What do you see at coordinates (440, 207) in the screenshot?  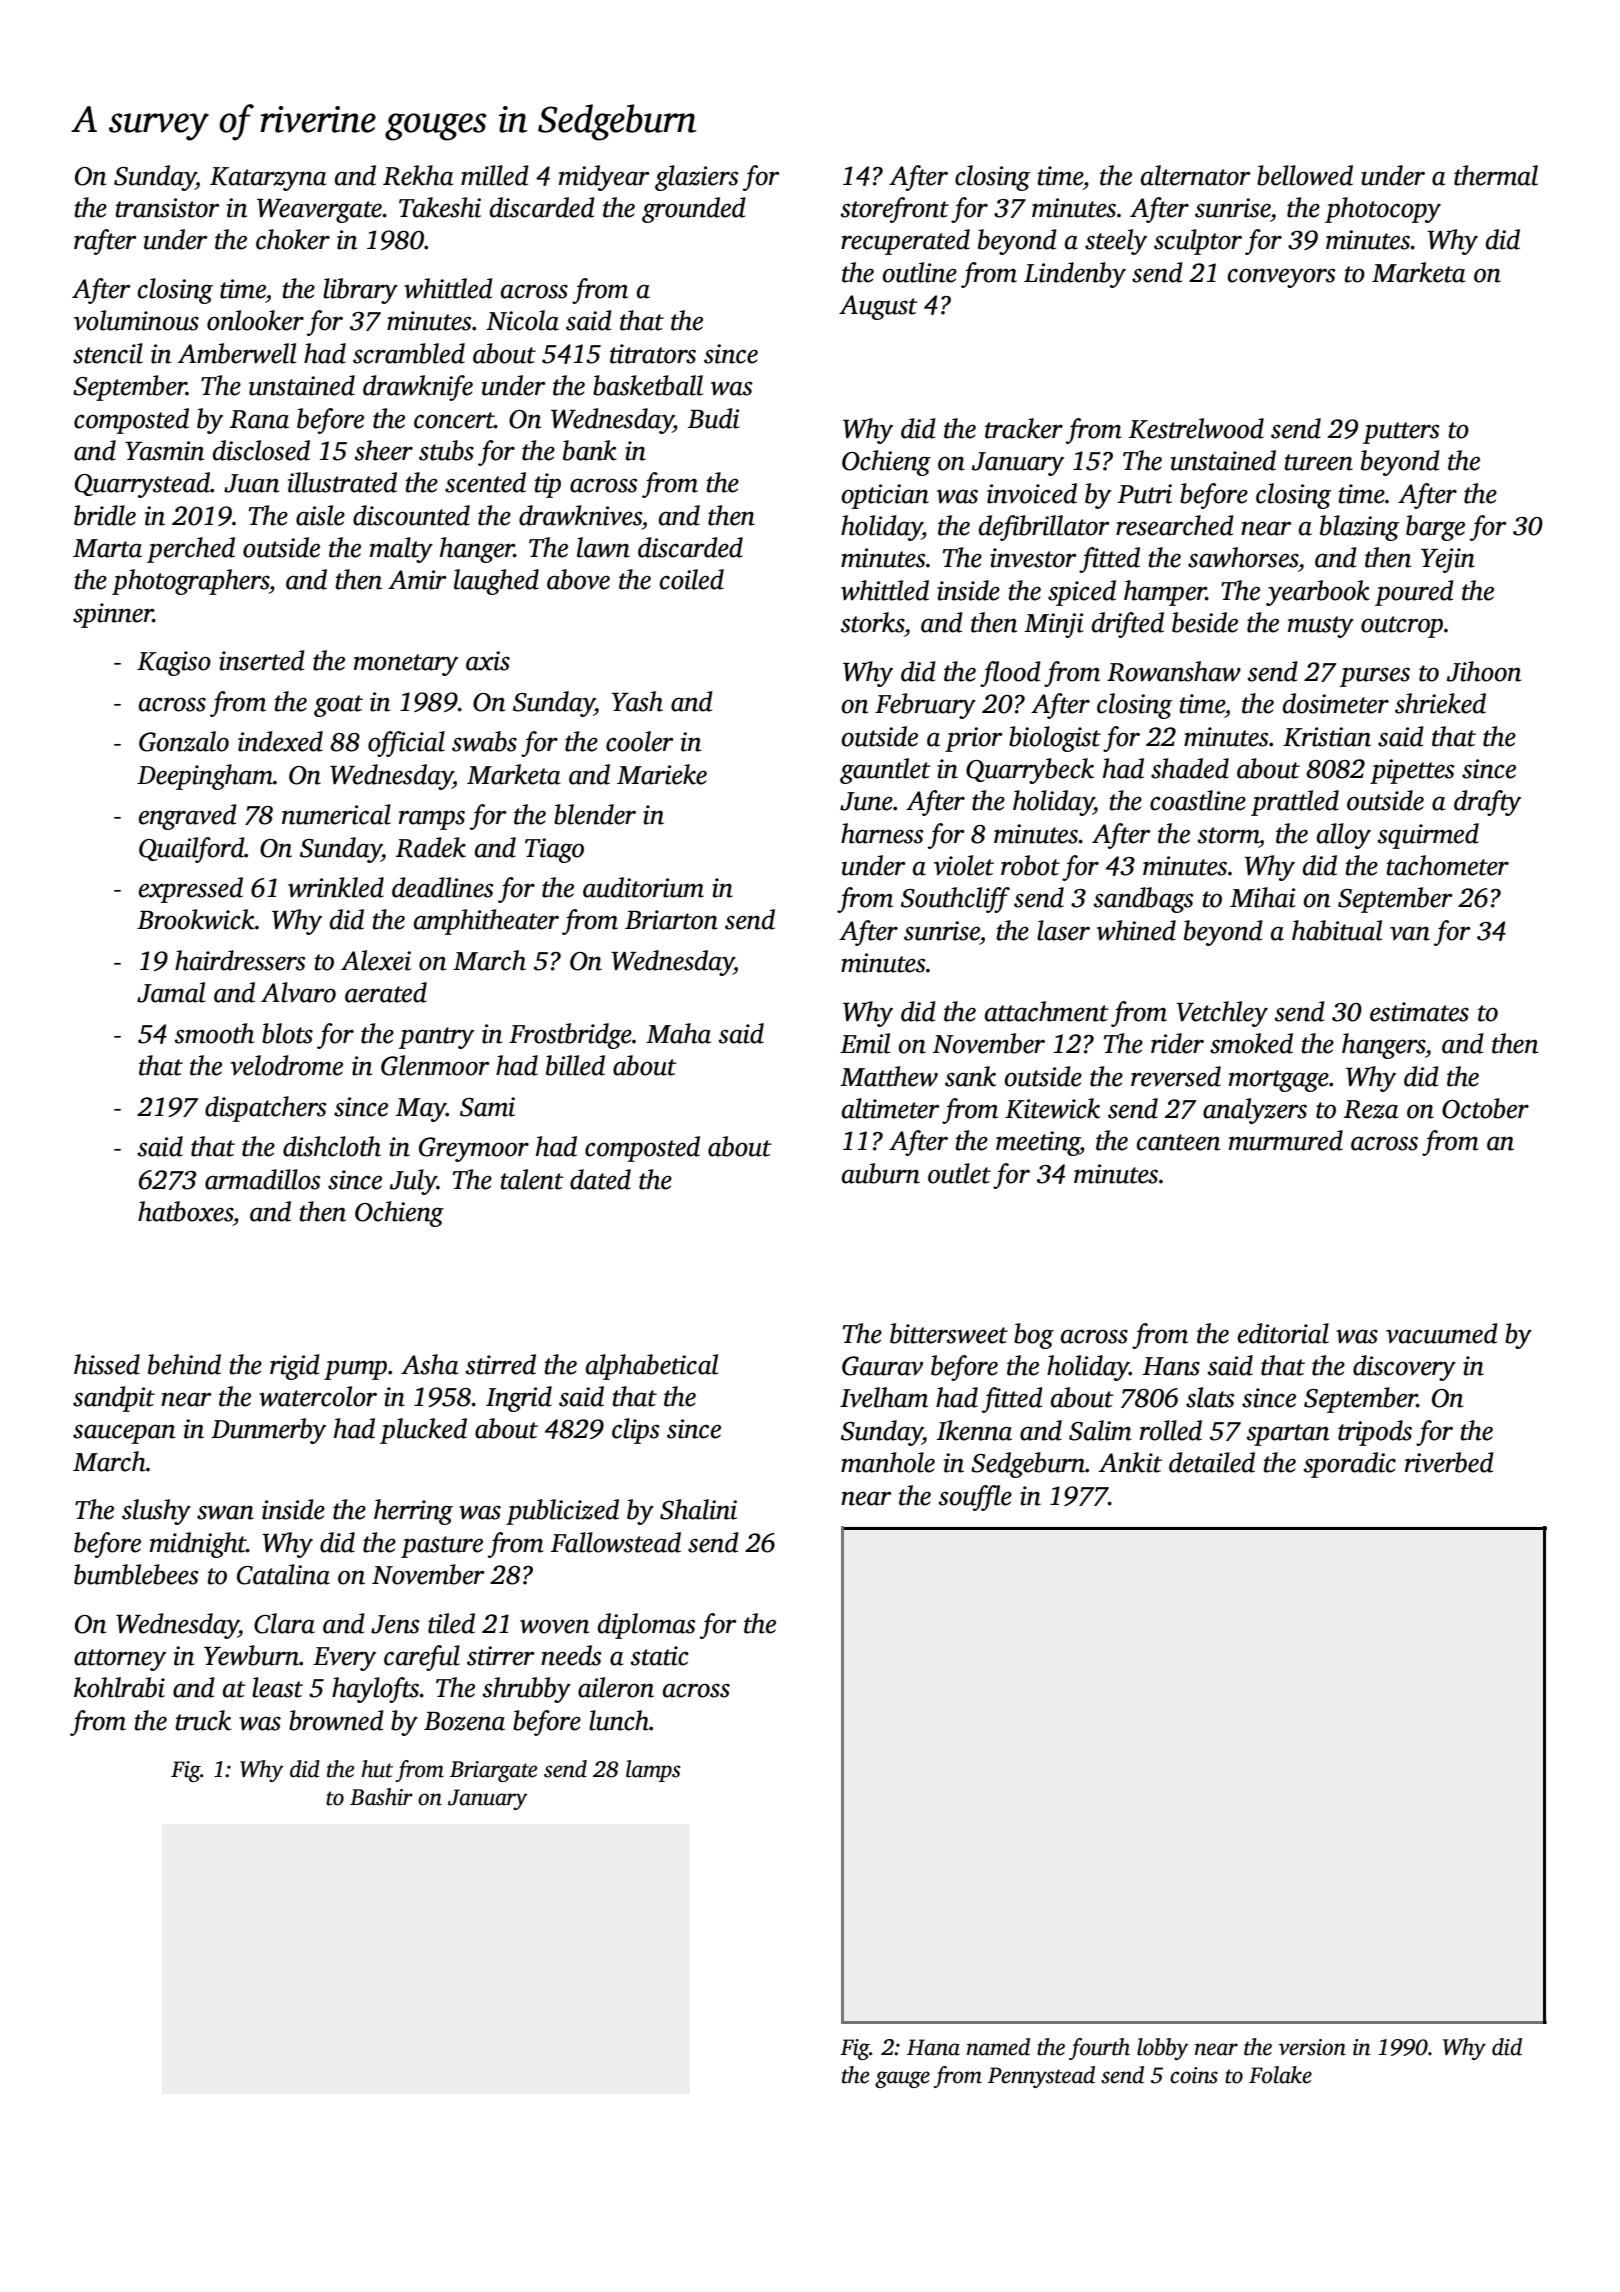 I see `Takeshi` at bounding box center [440, 207].
